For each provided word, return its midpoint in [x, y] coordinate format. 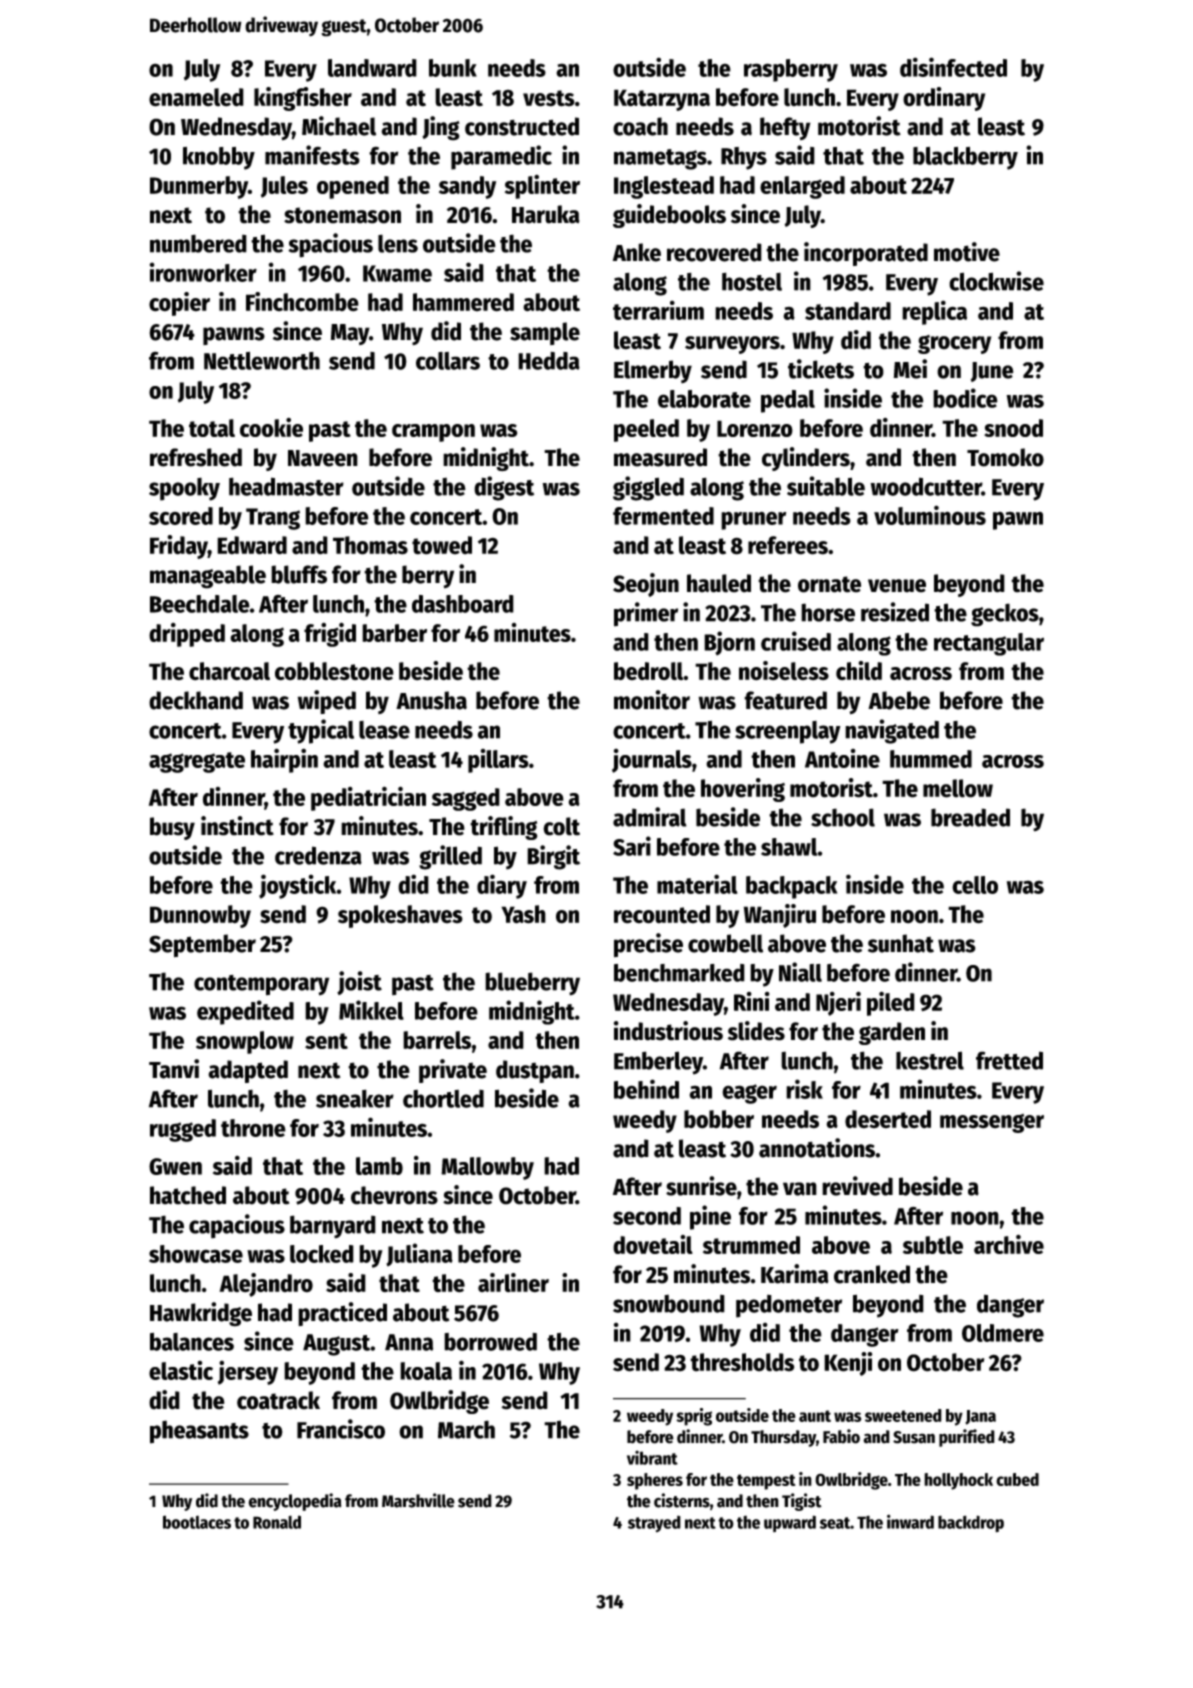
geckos [1005, 615]
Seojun [646, 585]
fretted [1009, 1060]
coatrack [278, 1400]
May [350, 334]
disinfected [953, 67]
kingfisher [303, 99]
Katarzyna [662, 100]
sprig [694, 1417]
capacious [237, 1226]
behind [646, 1089]
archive [1009, 1244]
